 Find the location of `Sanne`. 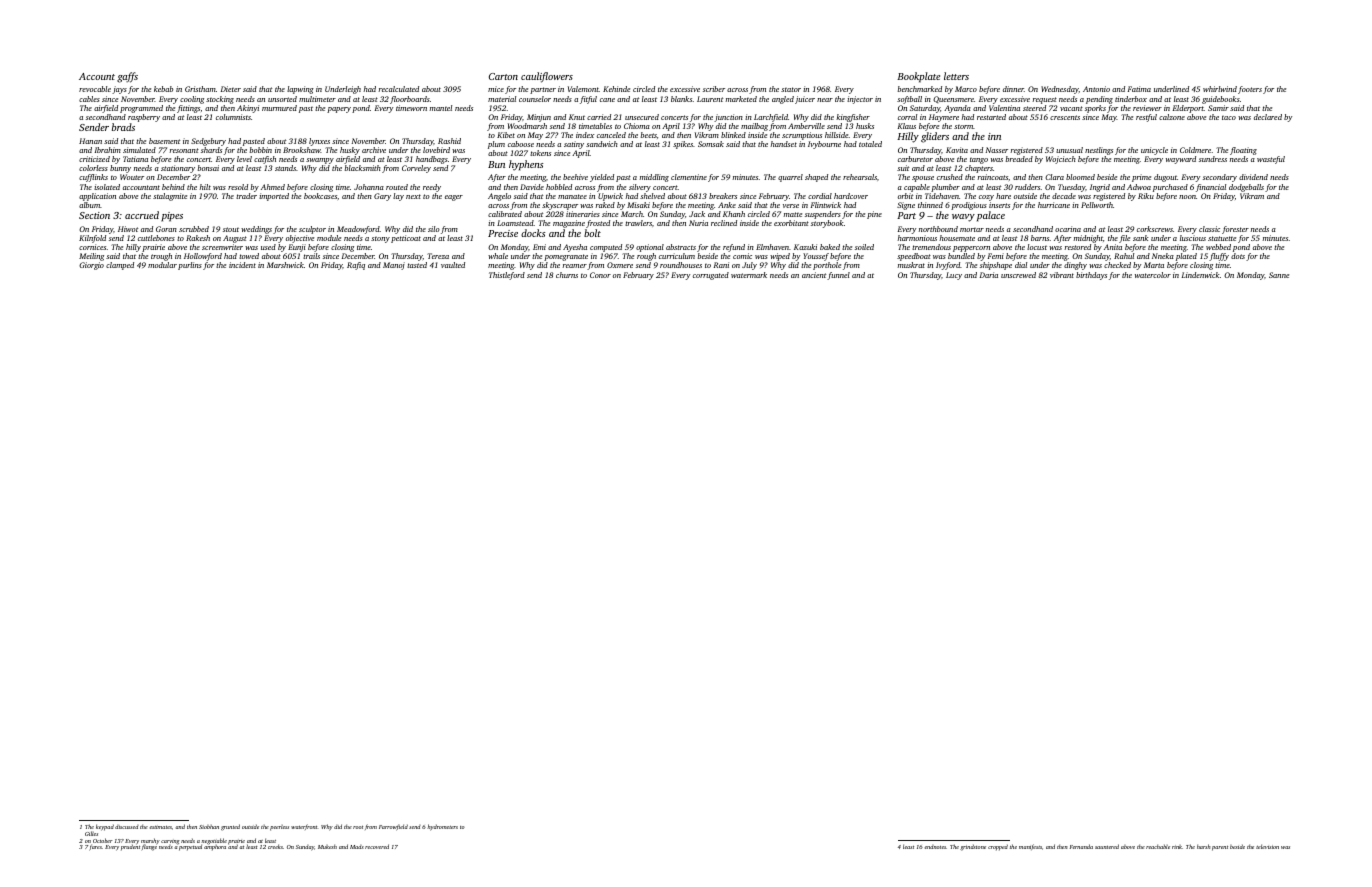

Sanne is located at coordinates (1279, 275).
